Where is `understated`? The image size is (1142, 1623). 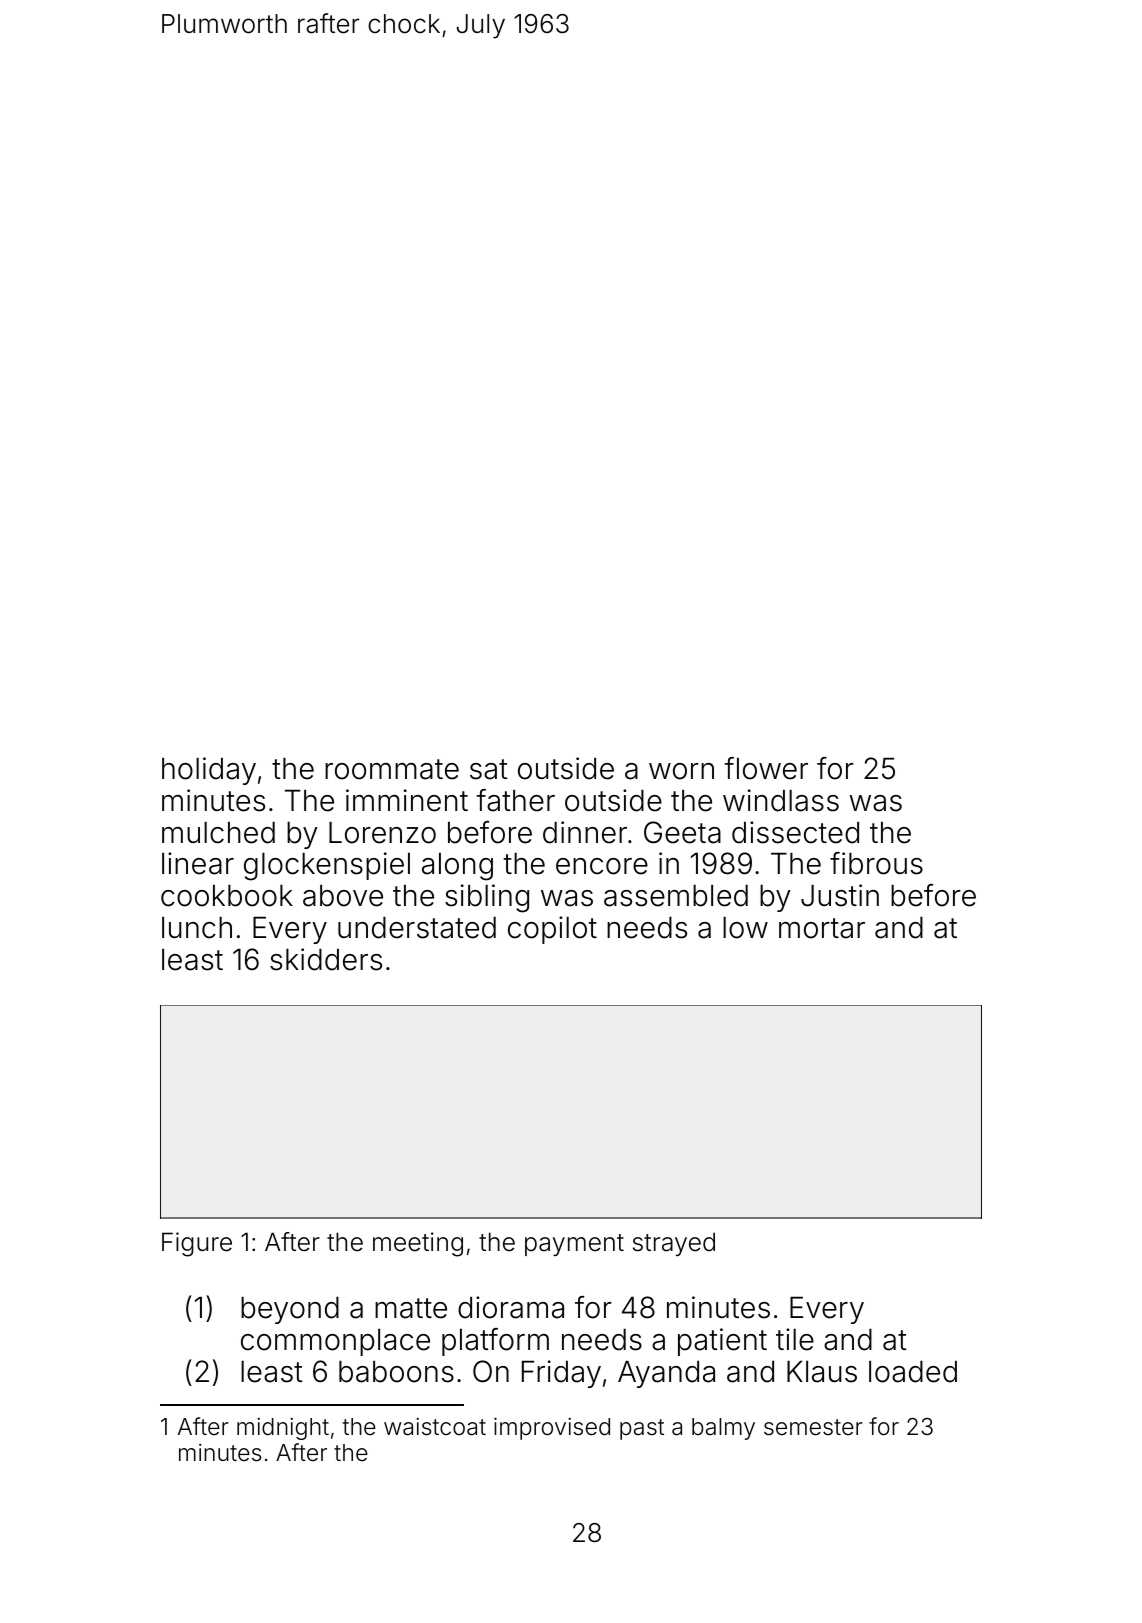
understated is located at coordinates (417, 928).
